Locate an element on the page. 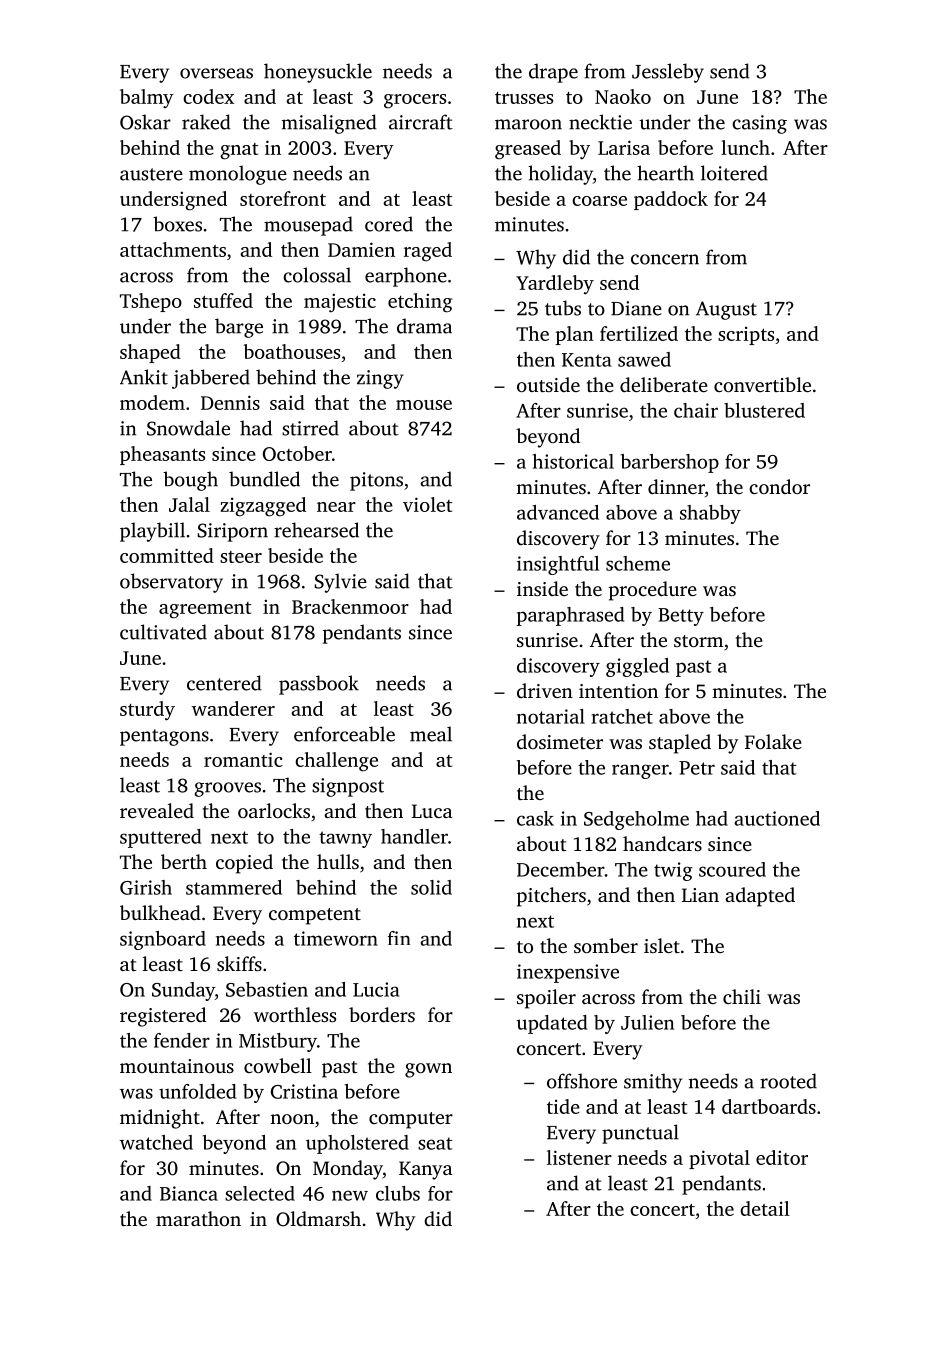 This document has width=947, height=1345. Oldmarsh is located at coordinates (318, 1219).
